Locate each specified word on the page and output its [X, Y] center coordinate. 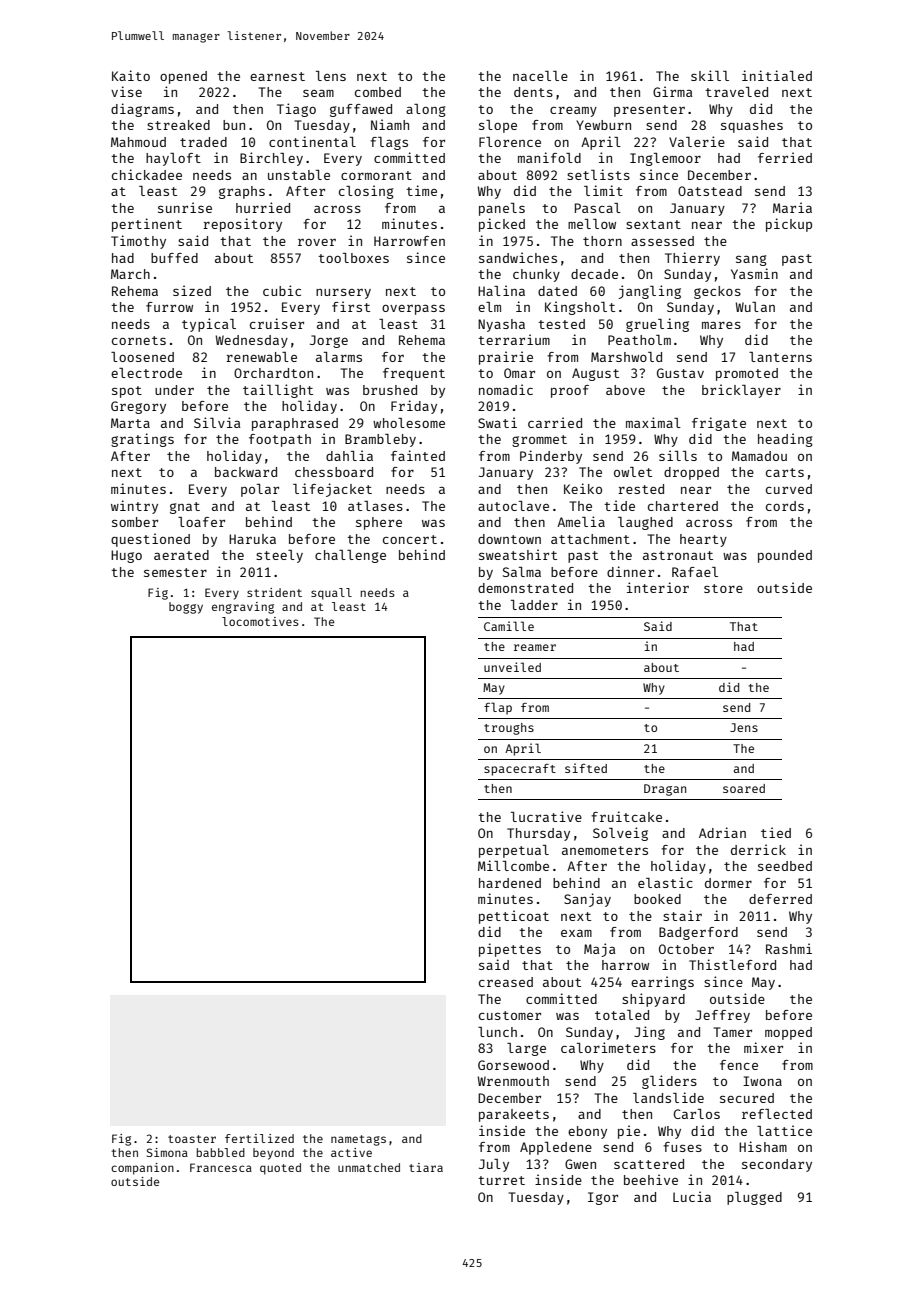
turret [501, 1180]
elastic [665, 882]
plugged [754, 1198]
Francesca [221, 1167]
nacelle [540, 76]
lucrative [546, 816]
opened [183, 77]
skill [710, 75]
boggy [186, 608]
